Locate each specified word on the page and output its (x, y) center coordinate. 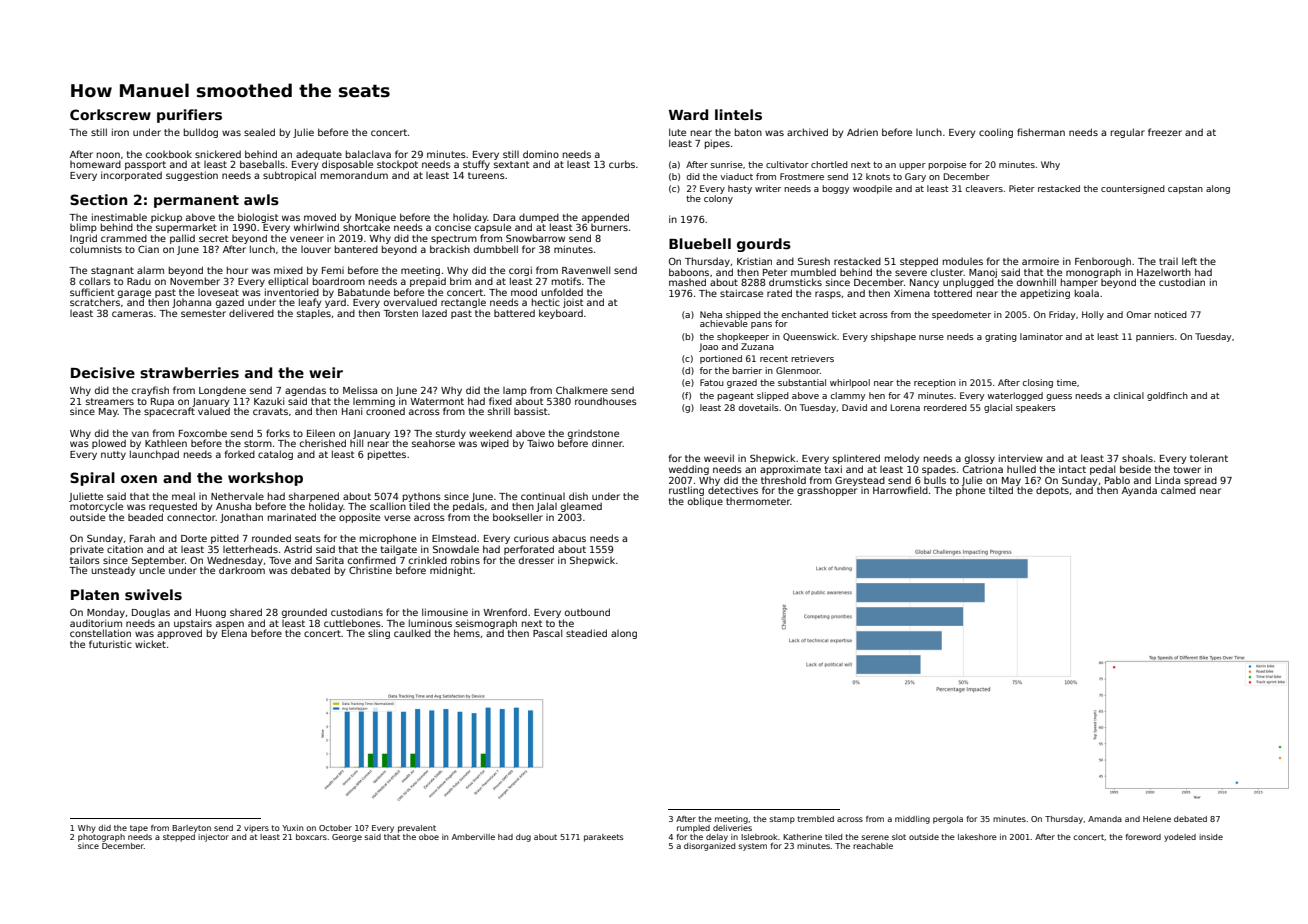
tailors (85, 560)
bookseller (518, 517)
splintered (856, 459)
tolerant (1209, 458)
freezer (1165, 132)
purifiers (189, 116)
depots (1052, 491)
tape (139, 829)
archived (807, 132)
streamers (110, 401)
